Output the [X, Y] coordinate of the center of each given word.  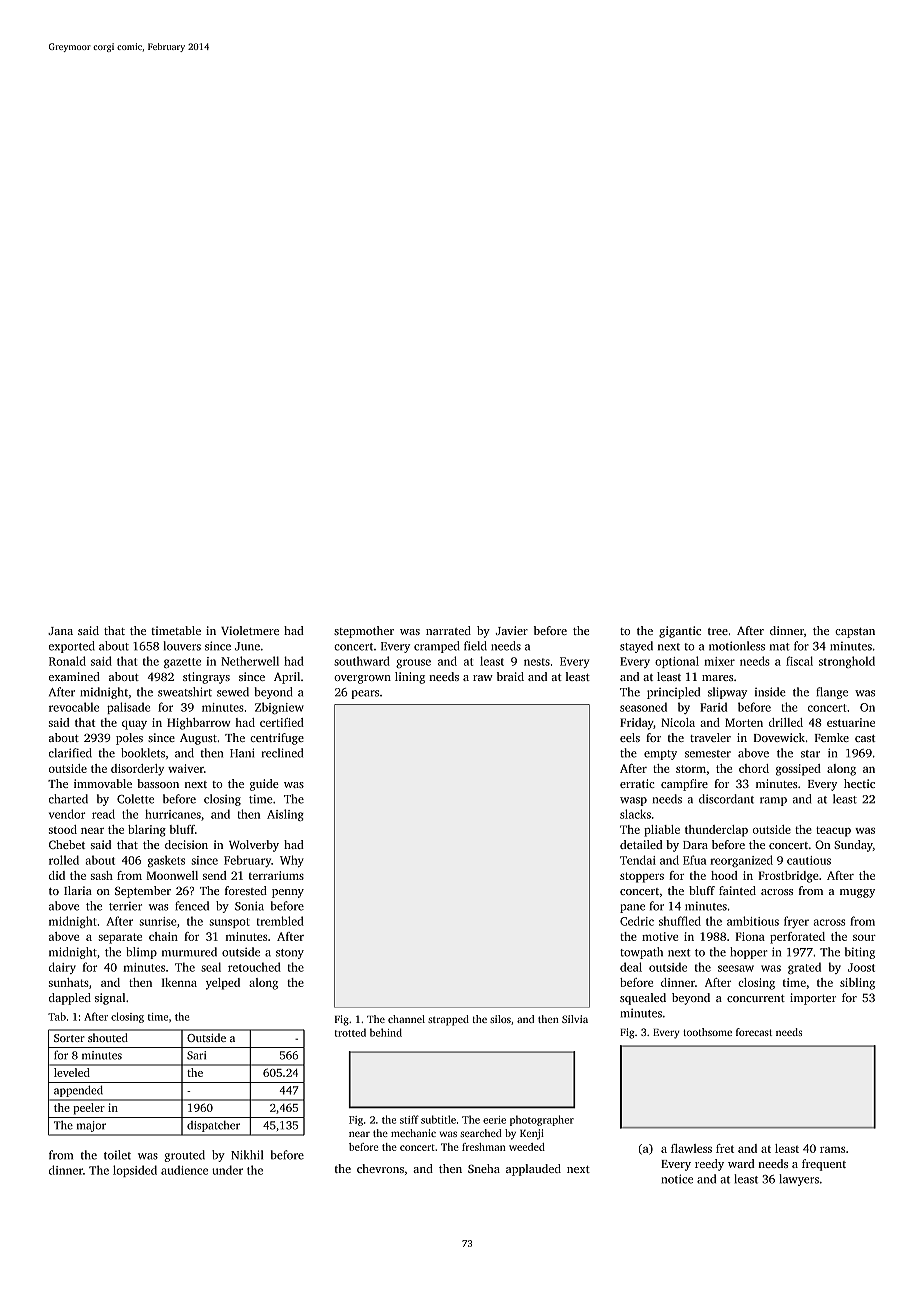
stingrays [206, 678]
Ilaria [78, 890]
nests [537, 662]
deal [631, 967]
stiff [409, 1119]
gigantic [680, 632]
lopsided [135, 1171]
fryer [796, 922]
